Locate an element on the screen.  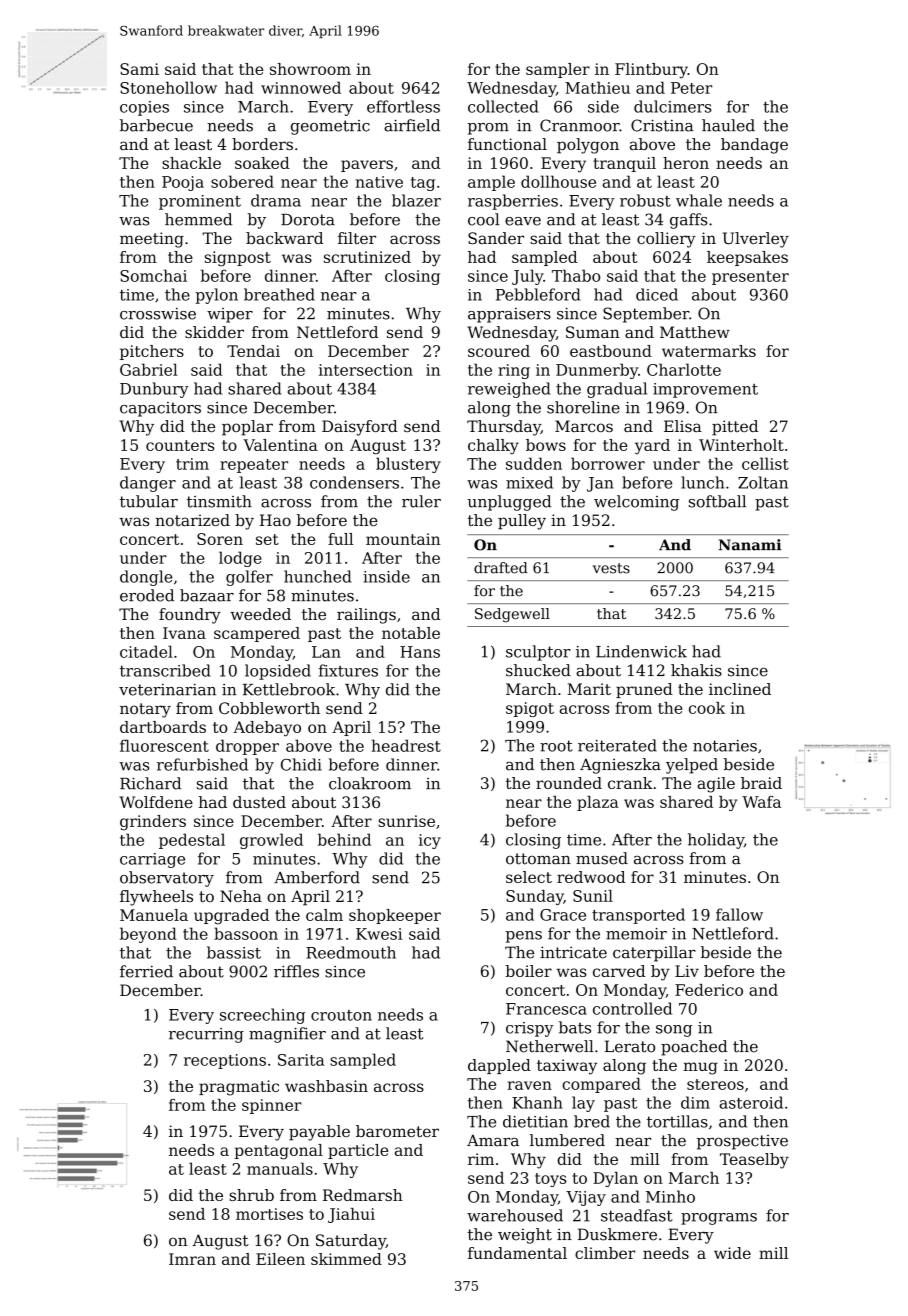
headrest is located at coordinates (406, 745).
